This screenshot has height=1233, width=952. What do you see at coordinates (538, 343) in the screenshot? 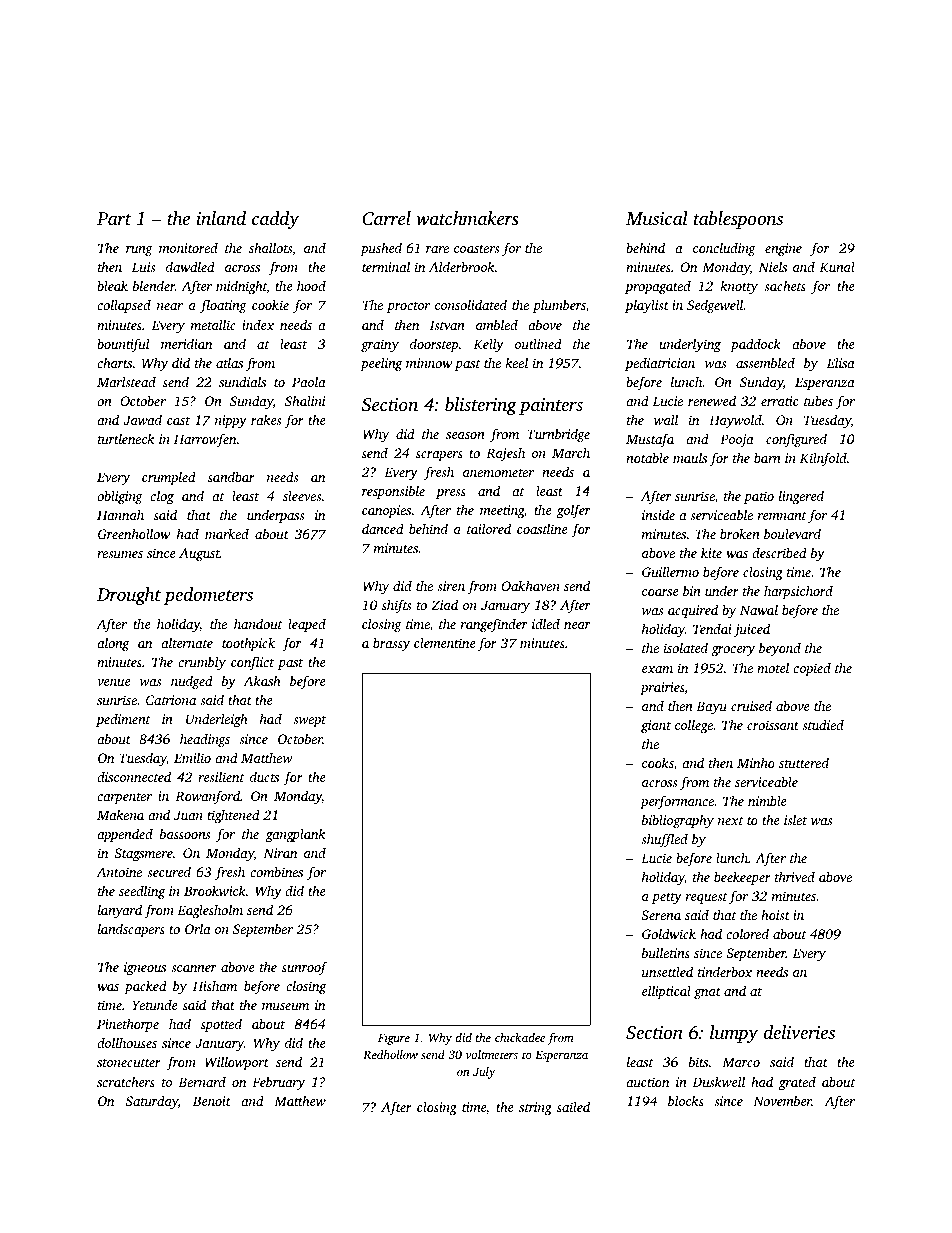
I see `outlined` at bounding box center [538, 343].
